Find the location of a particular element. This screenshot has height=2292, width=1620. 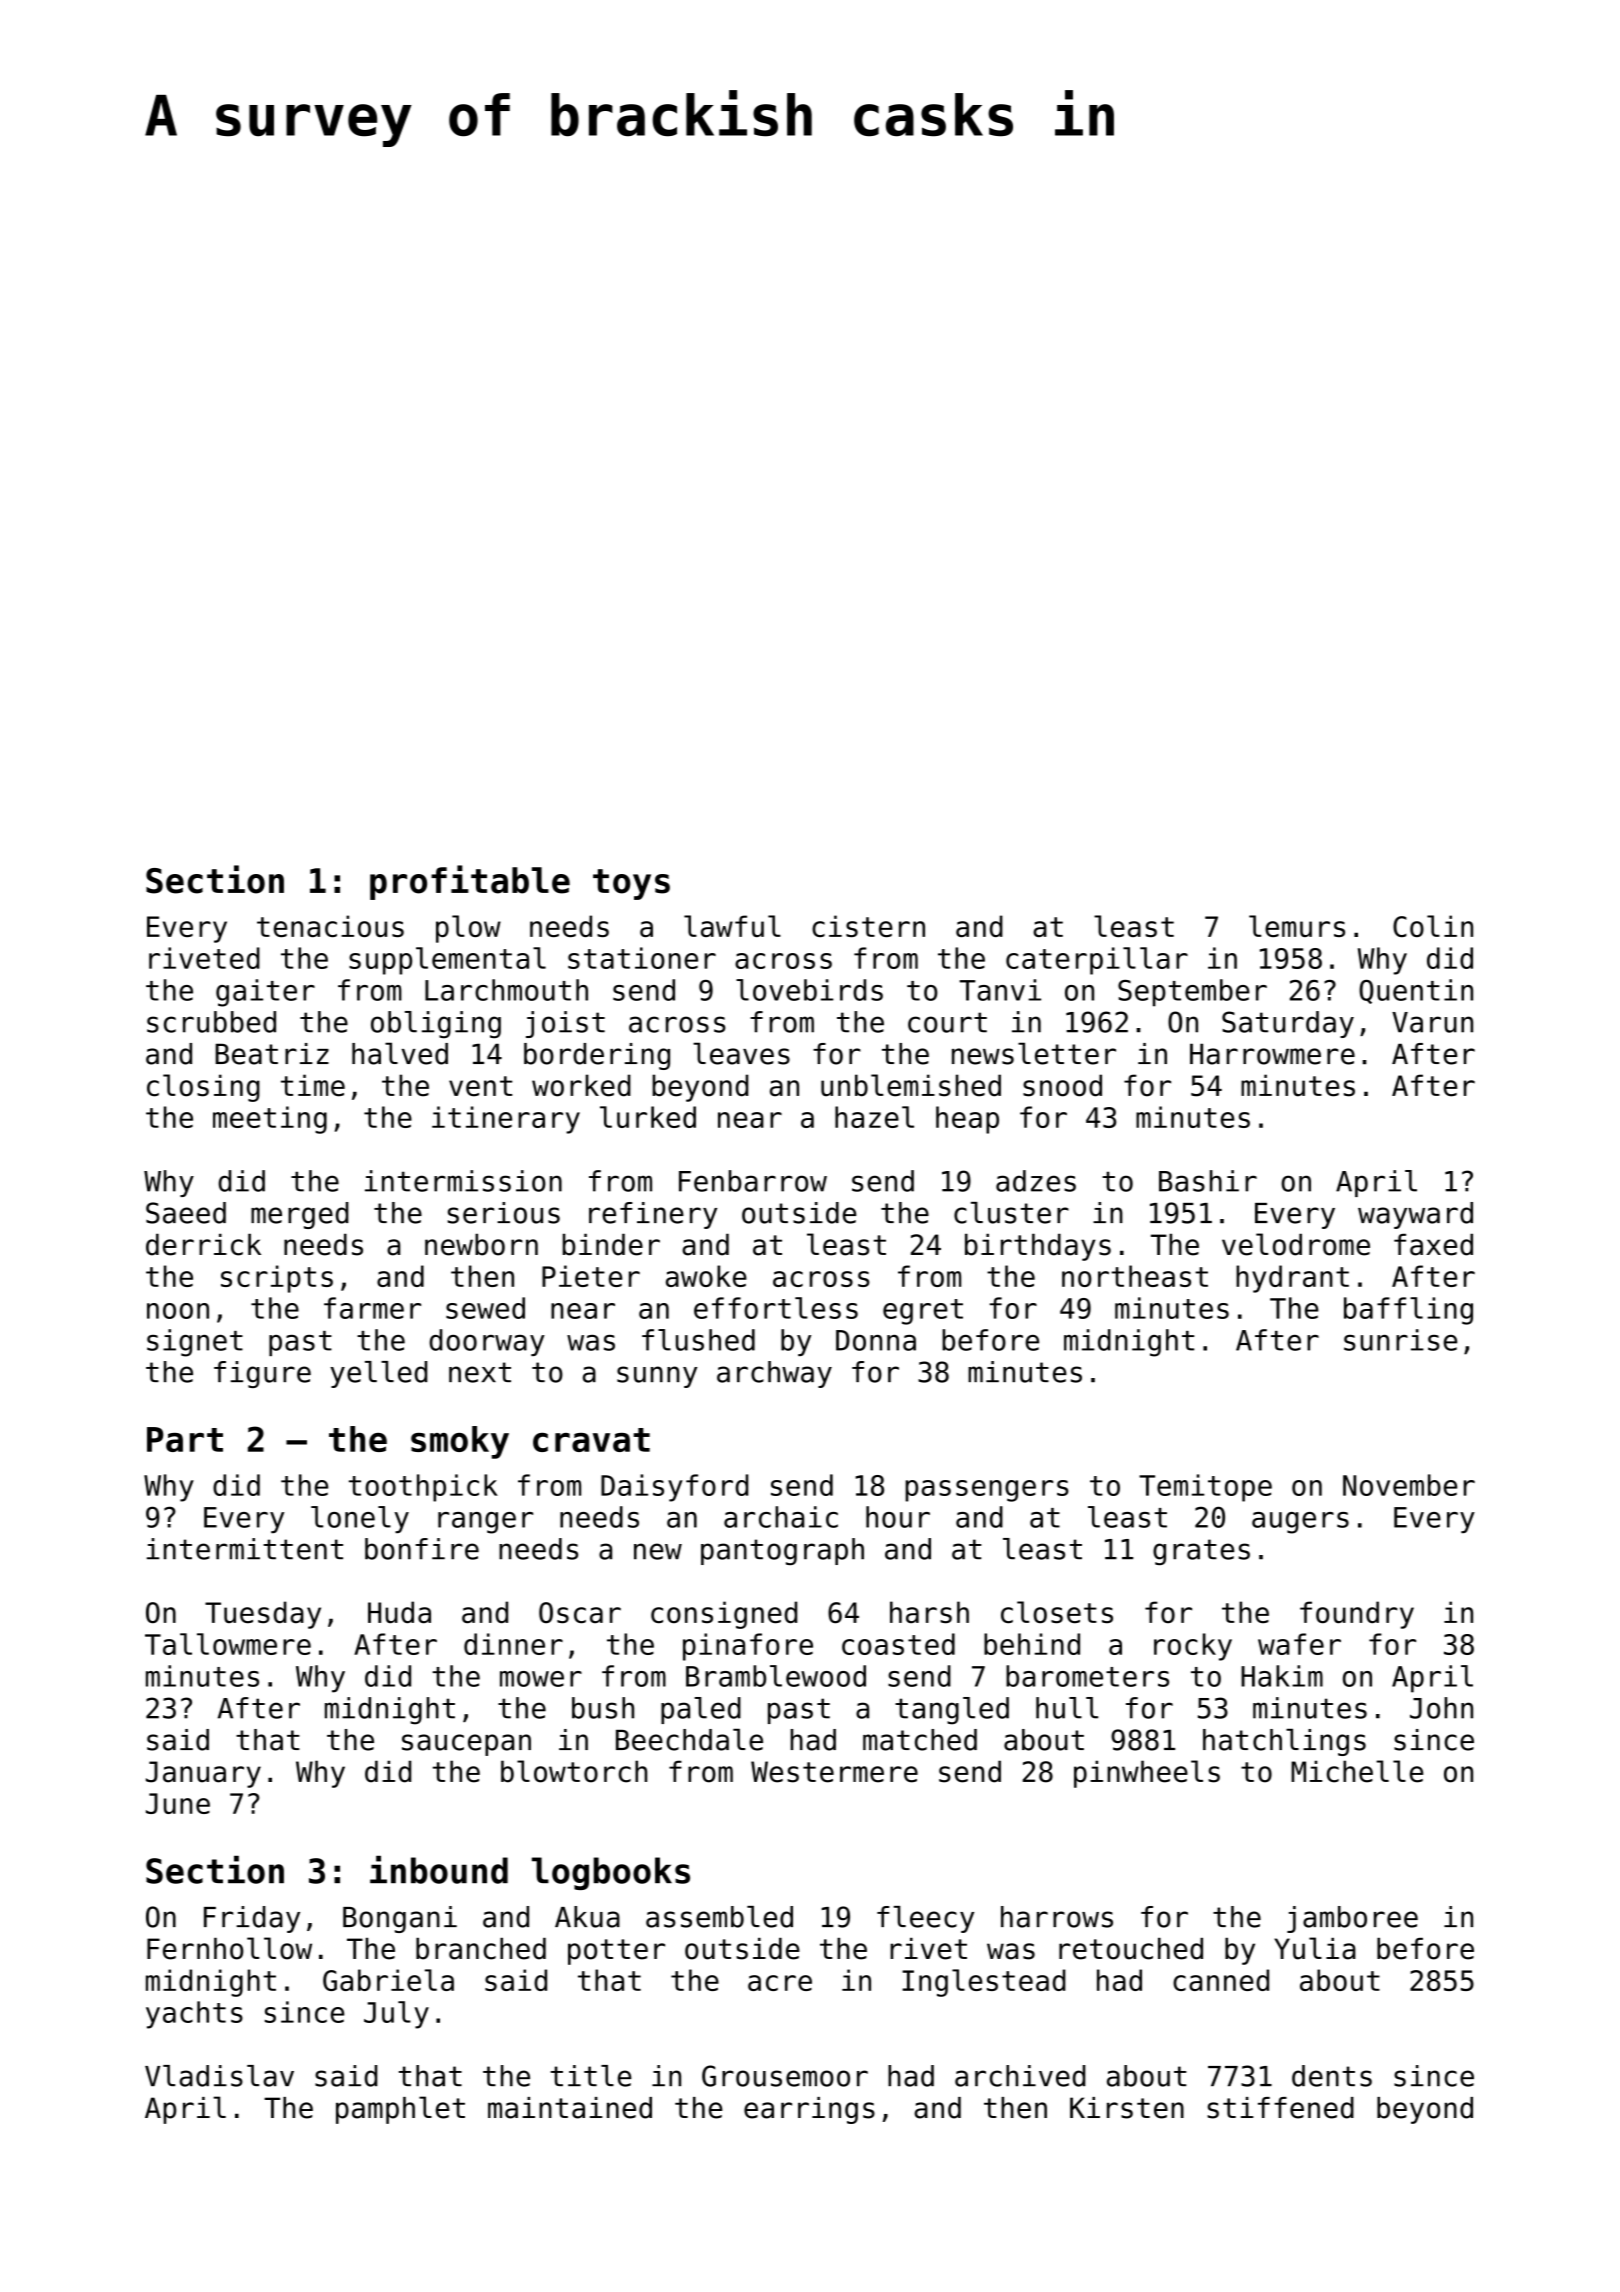

tenacious is located at coordinates (330, 926).
